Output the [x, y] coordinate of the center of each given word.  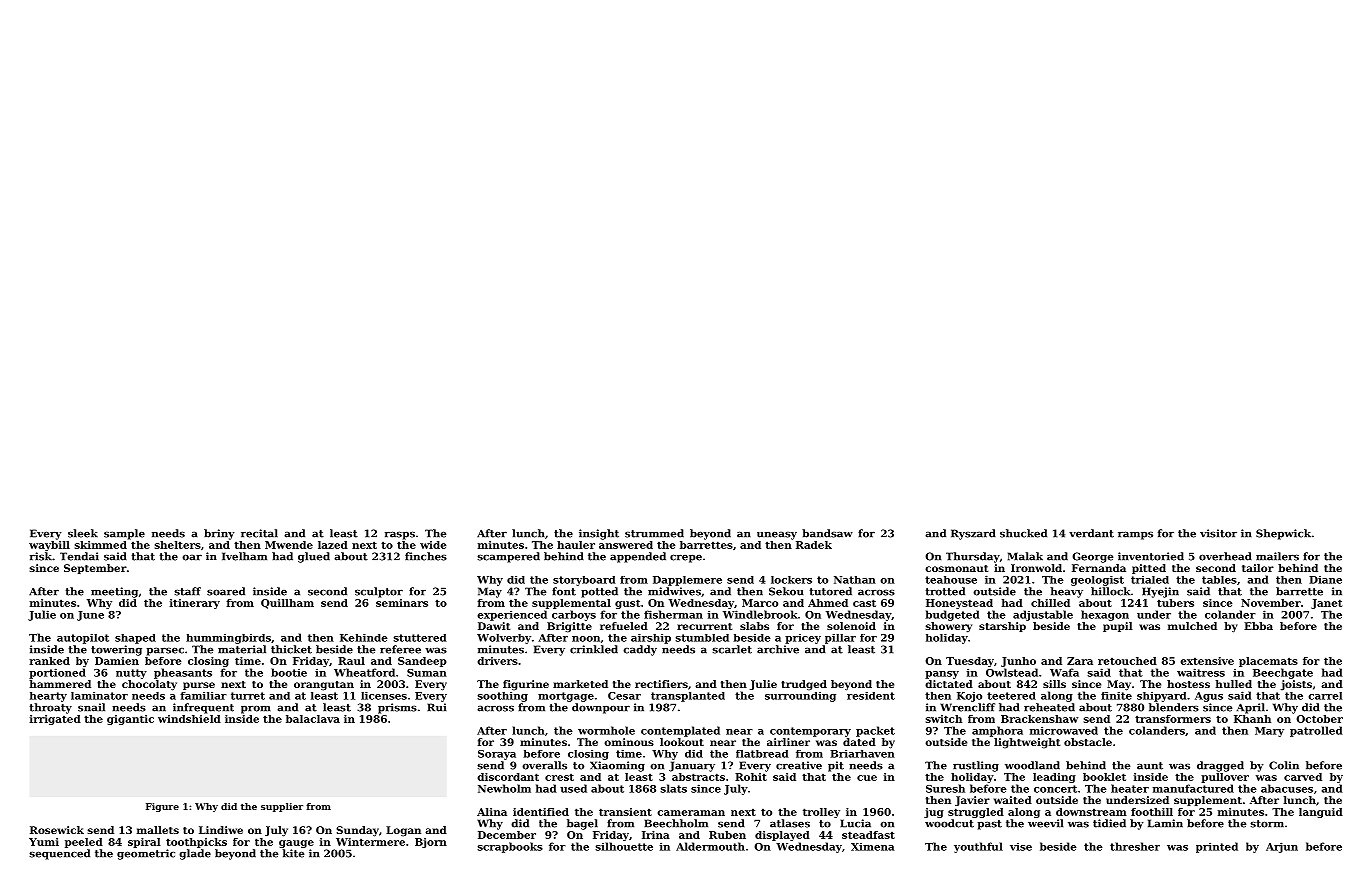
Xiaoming [617, 766]
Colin [1284, 765]
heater [1130, 788]
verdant [1091, 533]
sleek [83, 533]
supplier [282, 807]
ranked [49, 661]
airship [651, 639]
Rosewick [57, 830]
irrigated [55, 720]
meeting [114, 592]
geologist [1097, 581]
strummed [654, 533]
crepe [686, 558]
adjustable [1043, 615]
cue [867, 778]
